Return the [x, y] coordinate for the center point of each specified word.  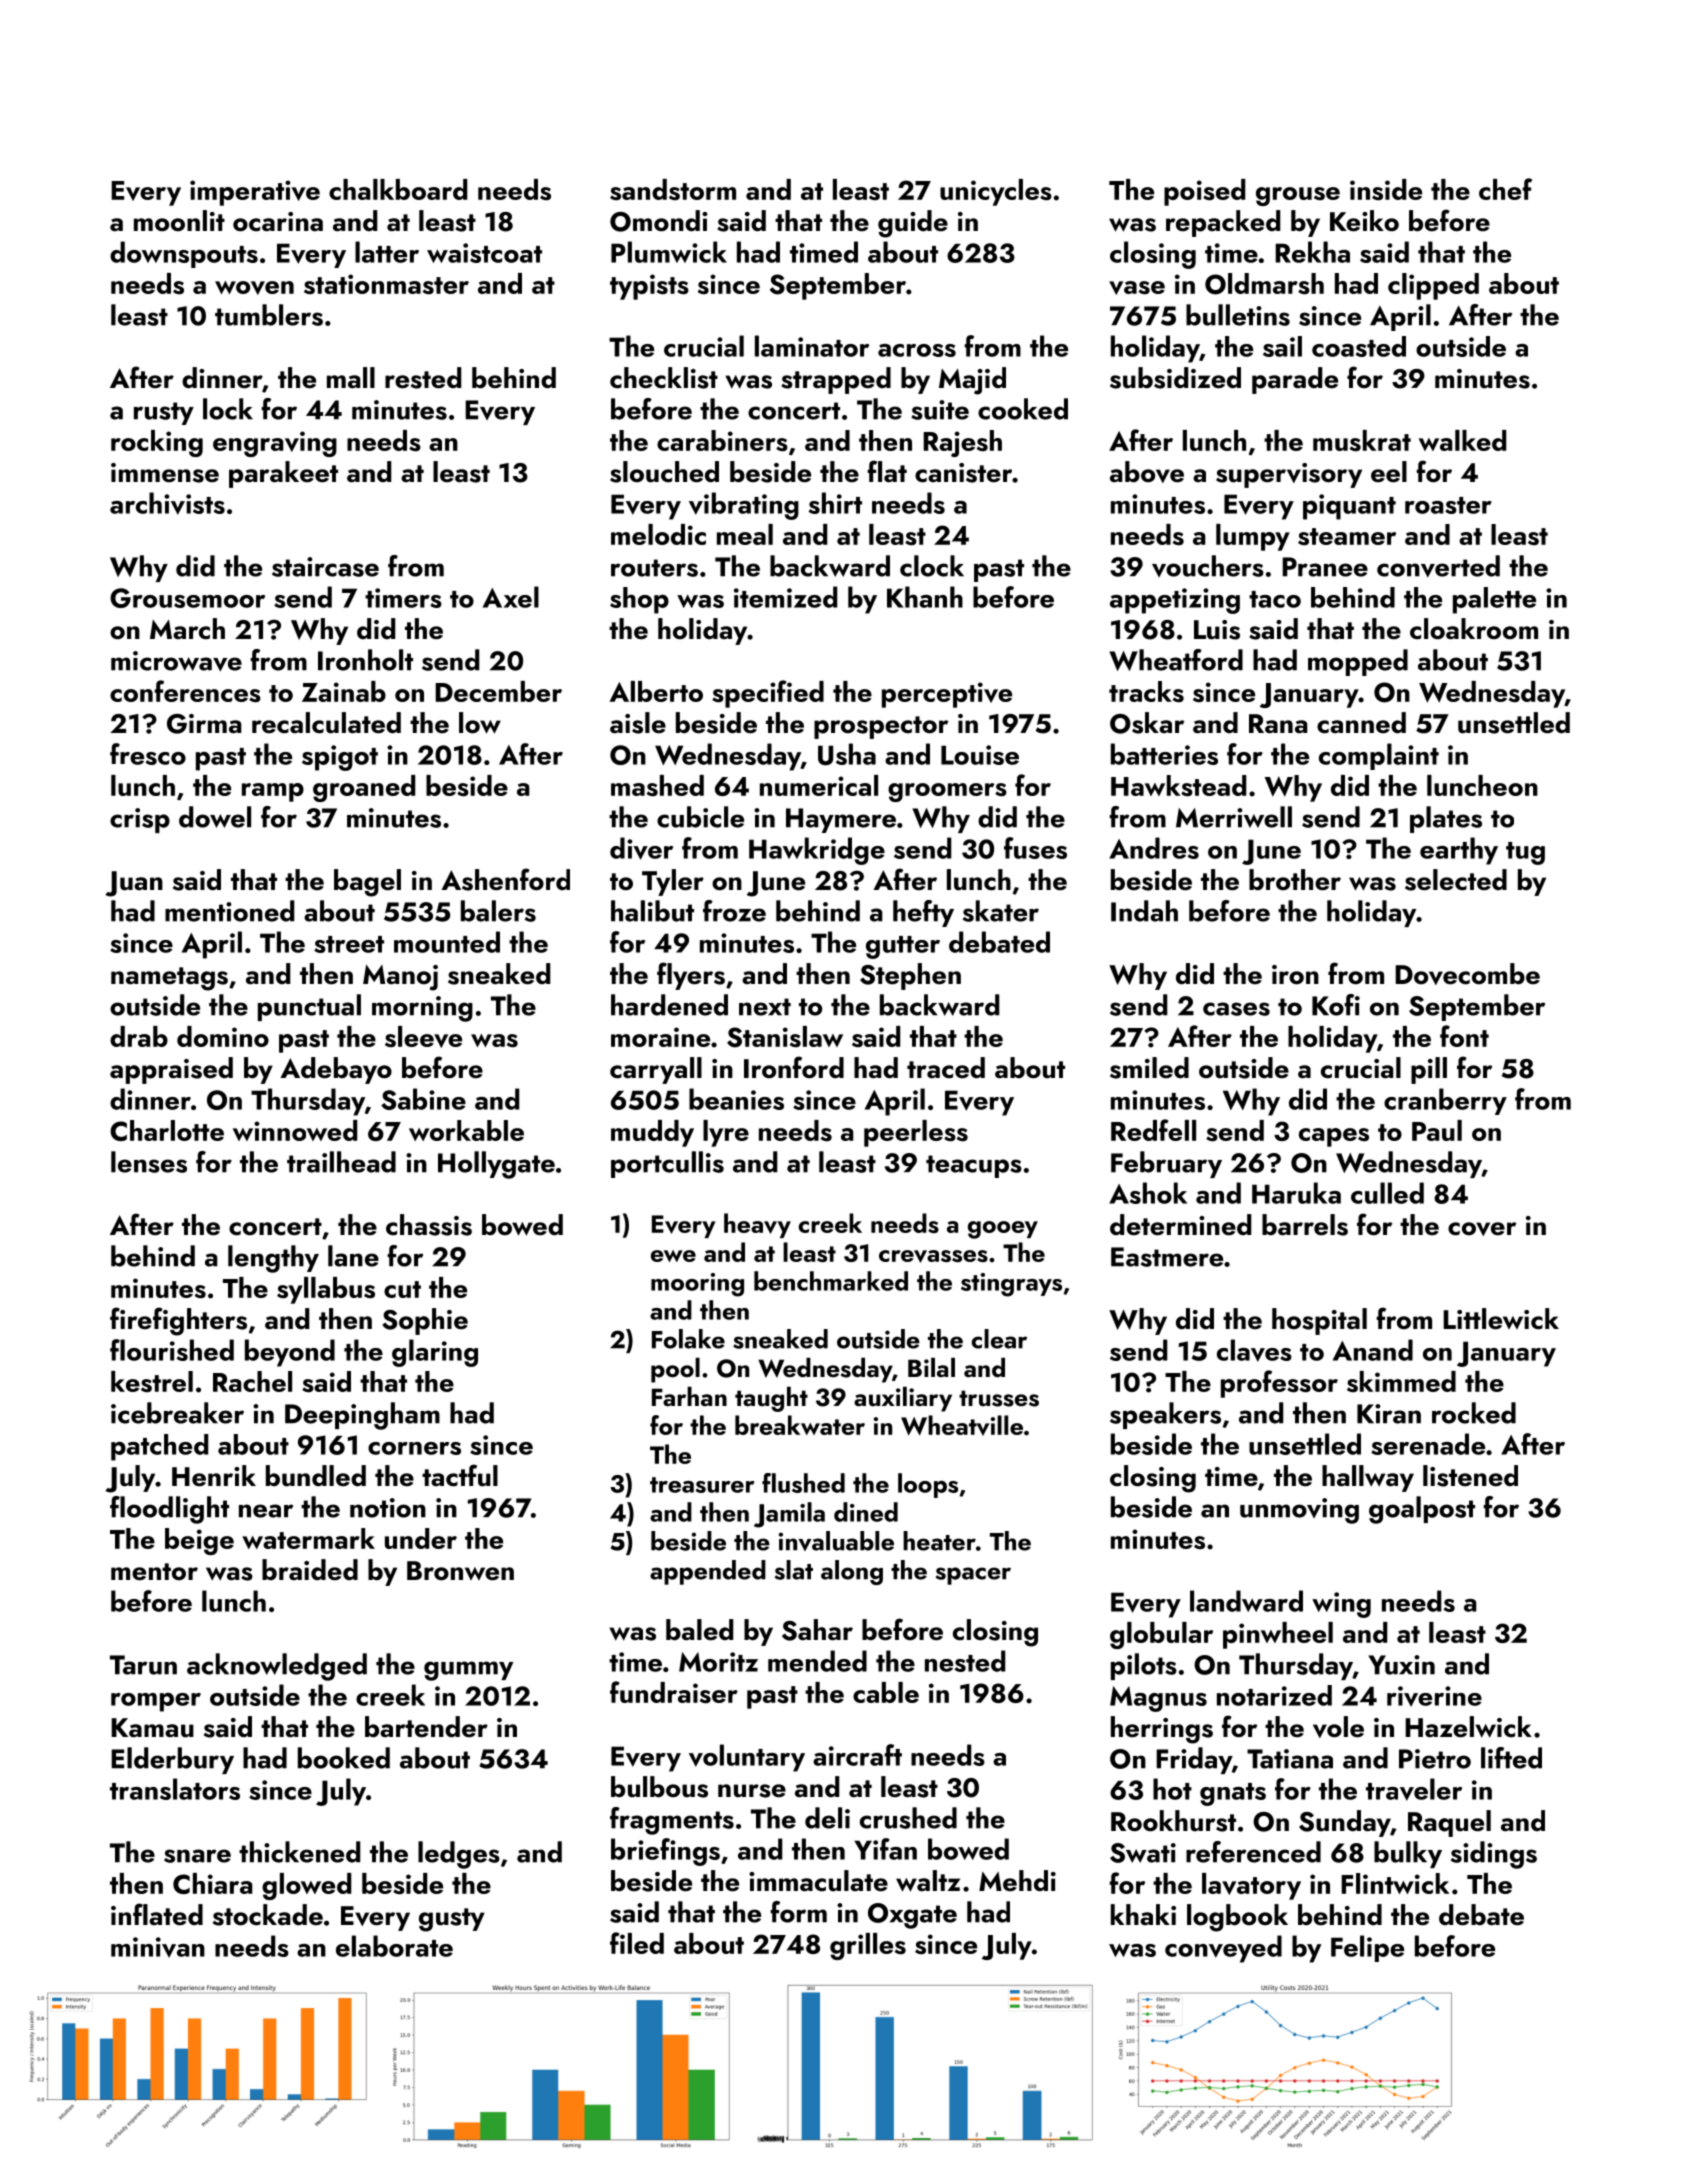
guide [913, 224]
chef [1505, 189]
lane [353, 1256]
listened [1470, 1476]
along [852, 1572]
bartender [426, 1727]
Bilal [931, 1367]
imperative [255, 193]
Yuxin [1401, 1665]
